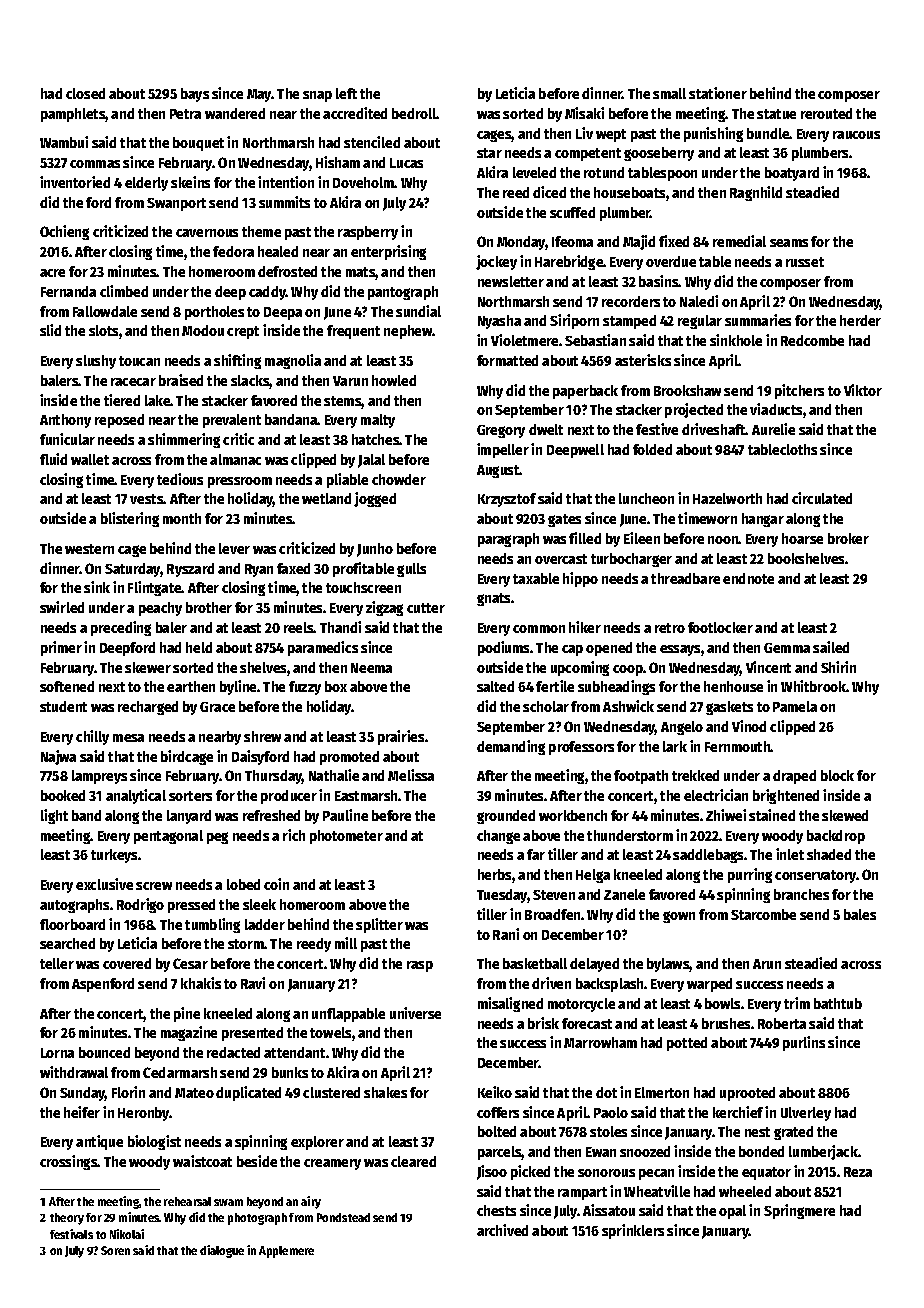 The height and width of the document is (1308, 924). What do you see at coordinates (726, 815) in the document?
I see `Zhiwei` at bounding box center [726, 815].
